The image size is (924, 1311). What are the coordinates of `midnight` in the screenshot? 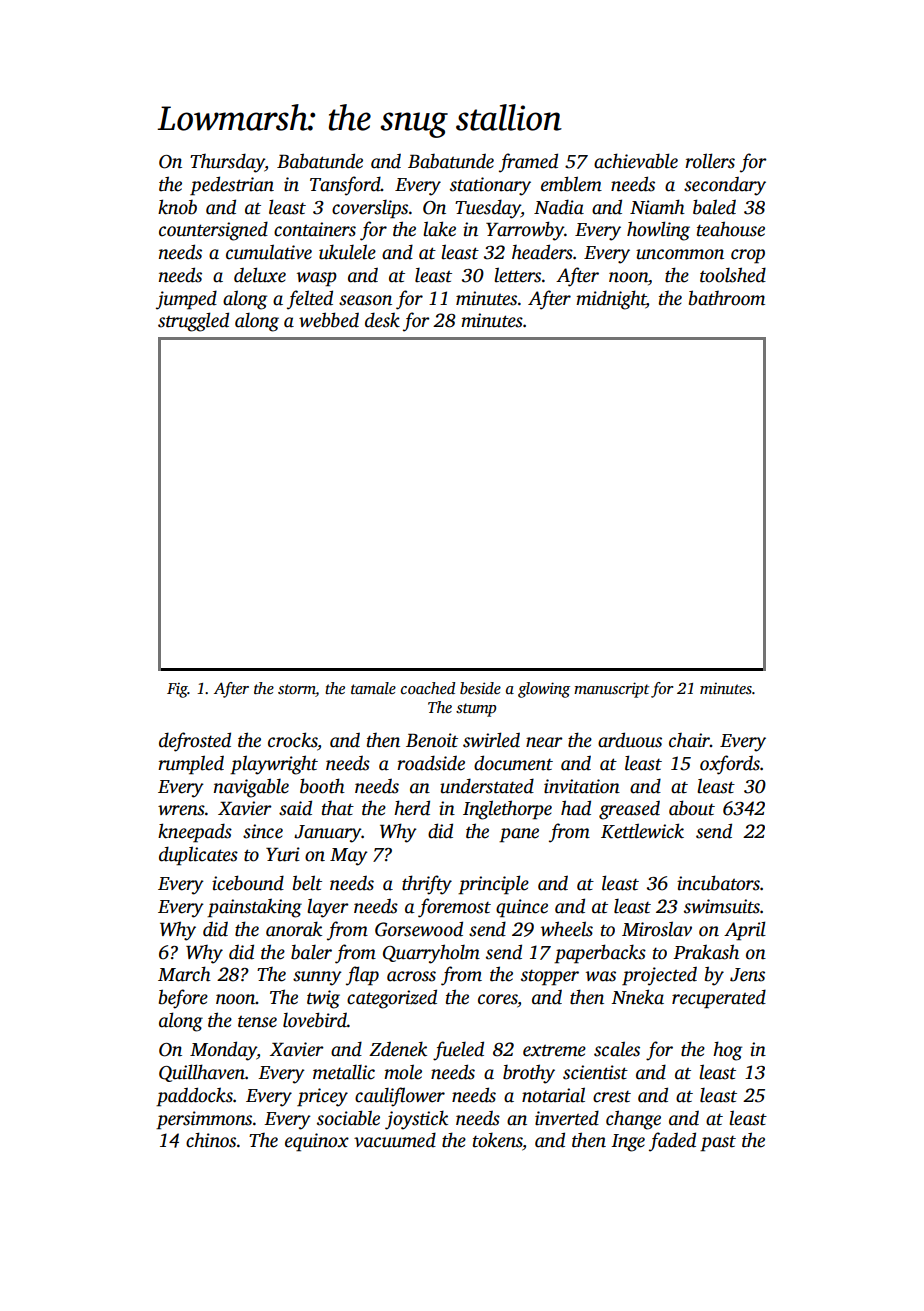 It's located at (611, 300).
